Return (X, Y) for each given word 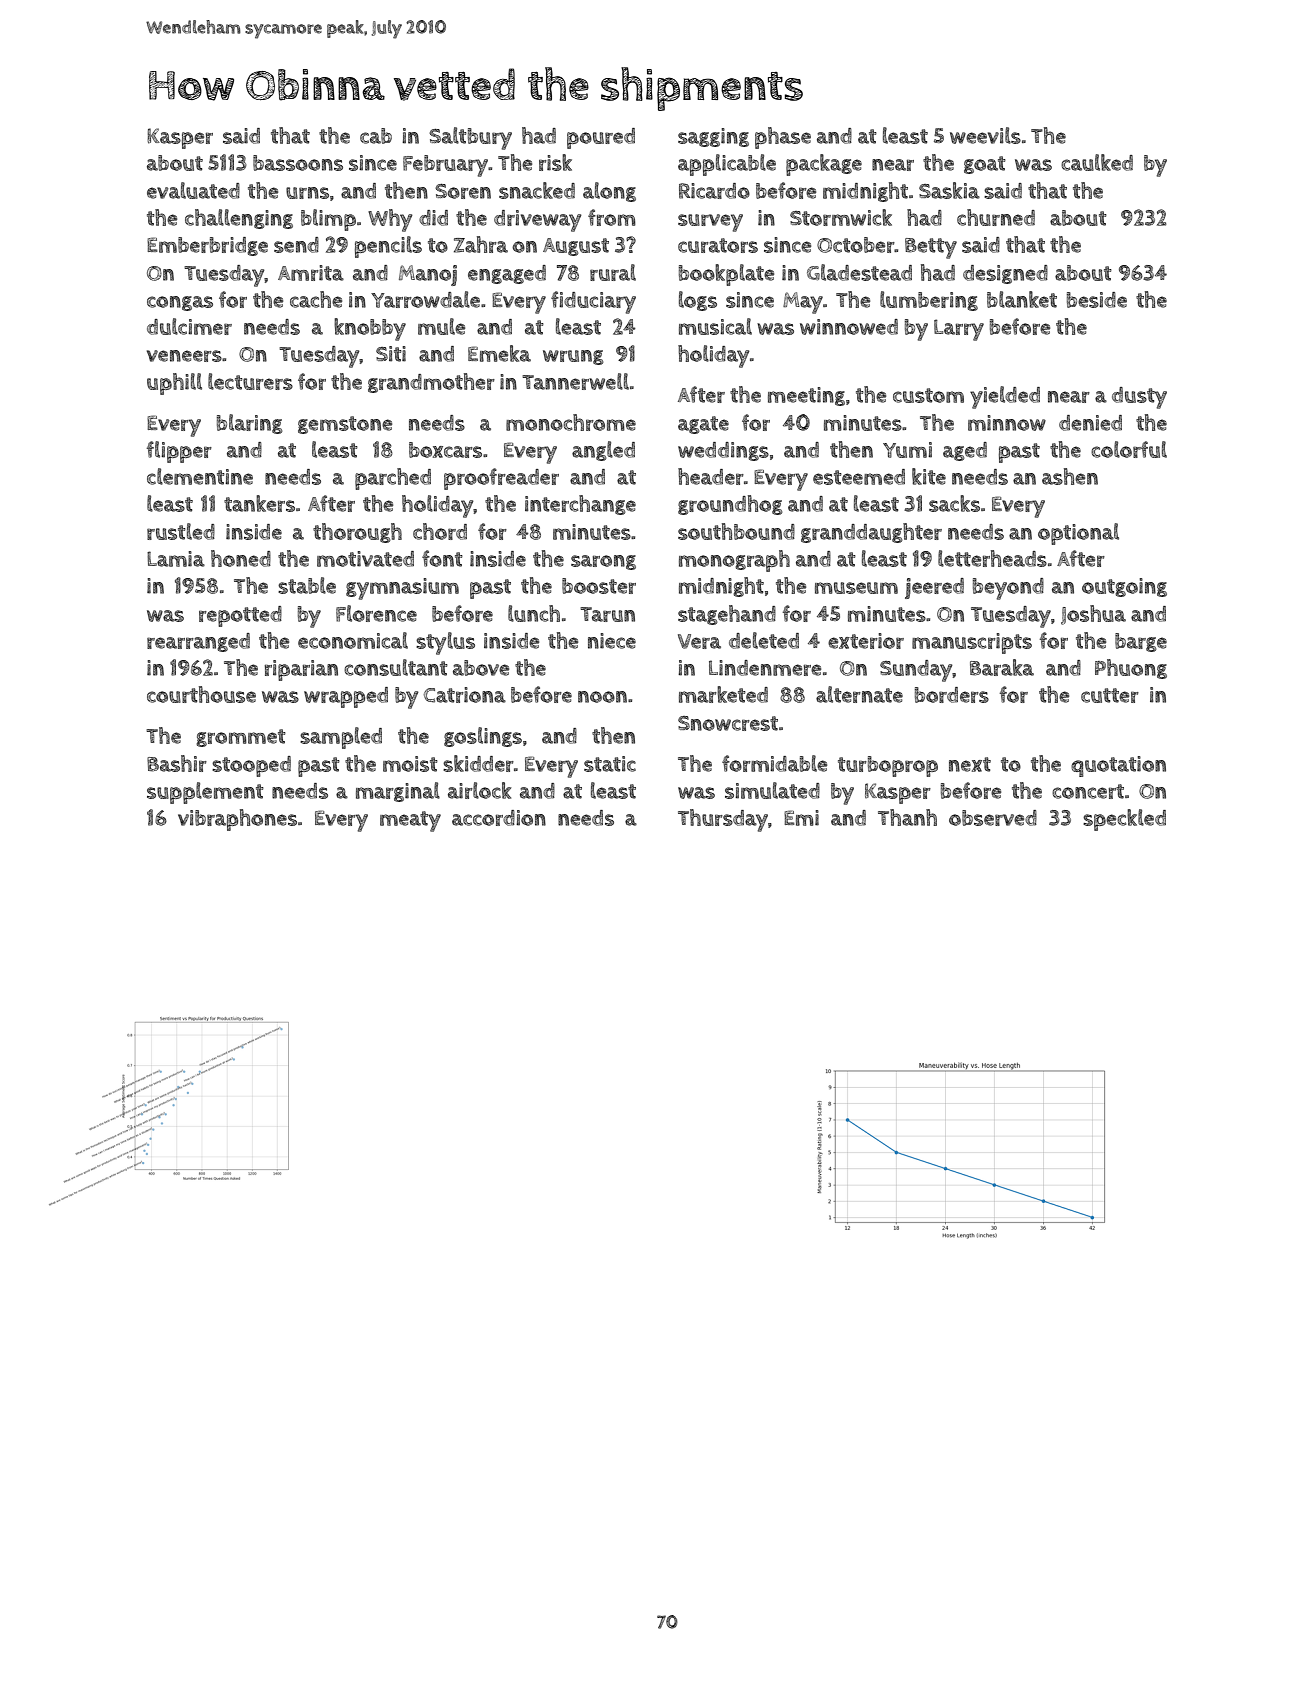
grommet (241, 738)
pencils (388, 247)
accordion (499, 818)
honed (241, 558)
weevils (985, 135)
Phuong (1131, 669)
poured (601, 138)
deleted (764, 640)
